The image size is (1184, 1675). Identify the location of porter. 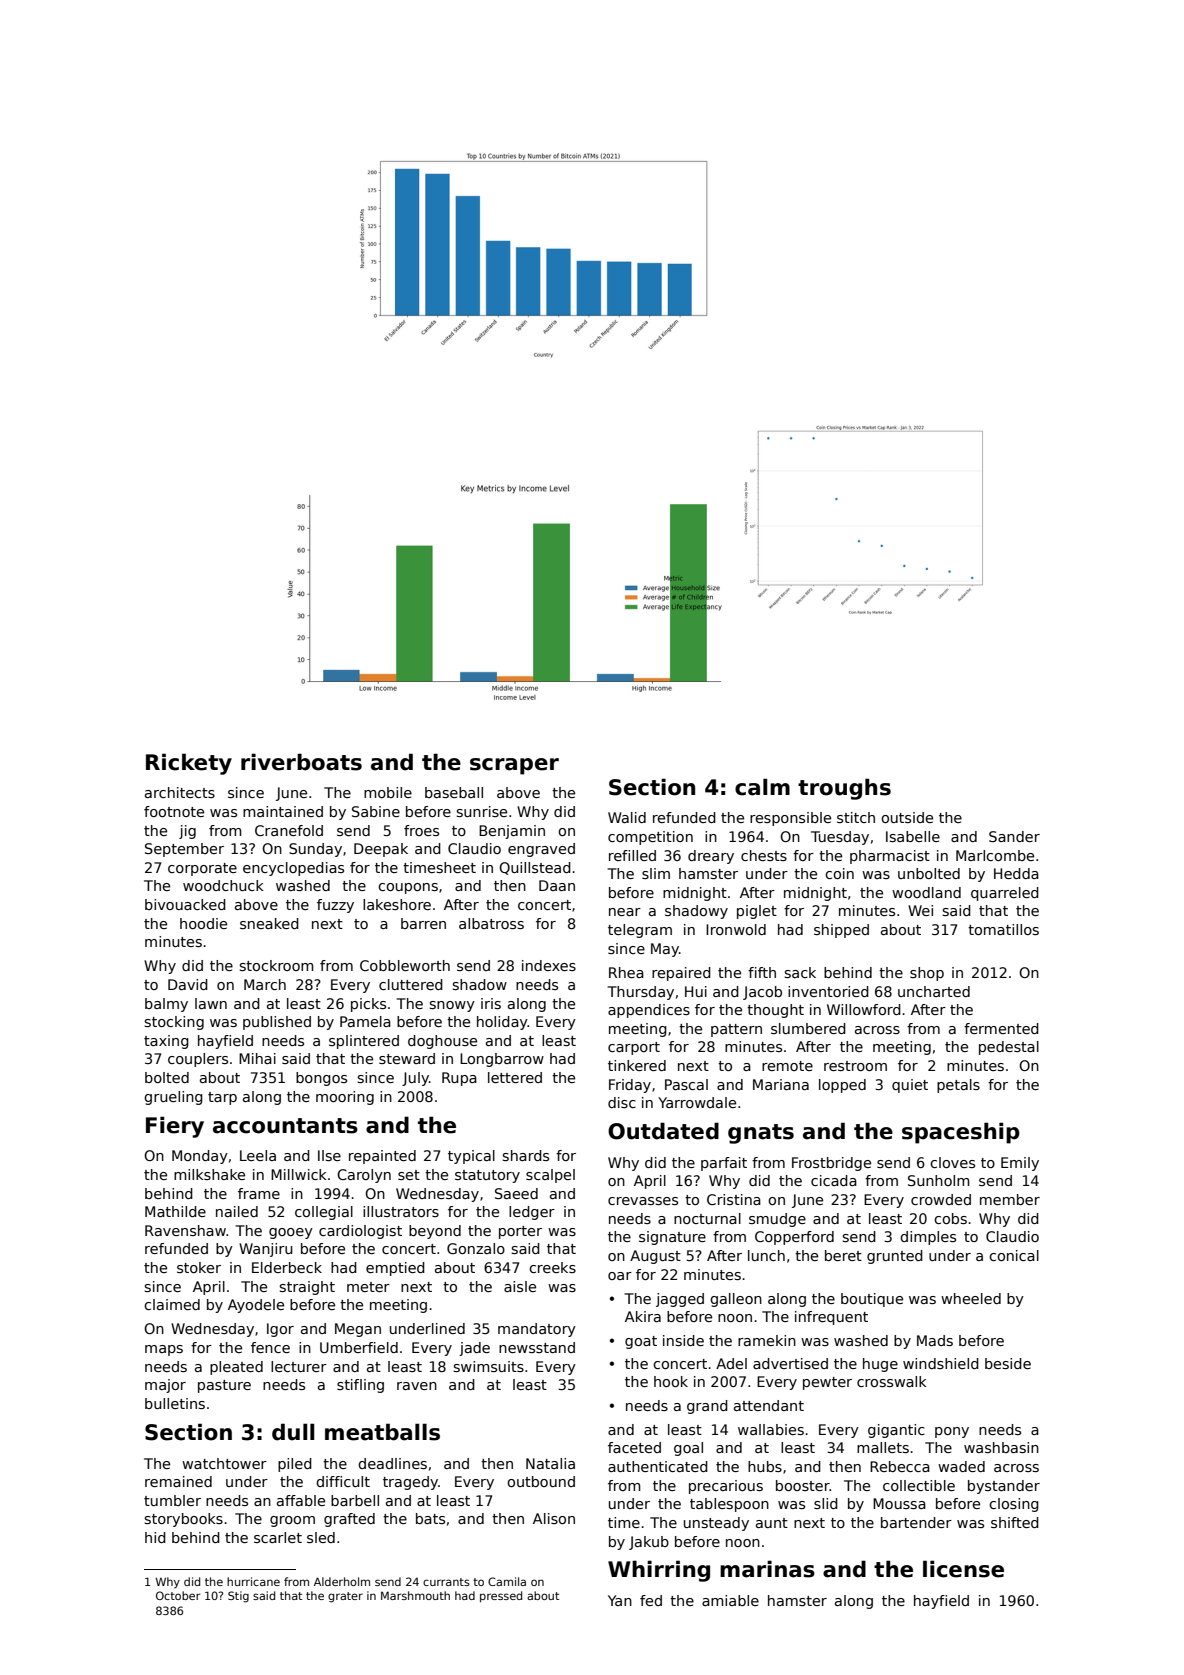
(520, 1232).
